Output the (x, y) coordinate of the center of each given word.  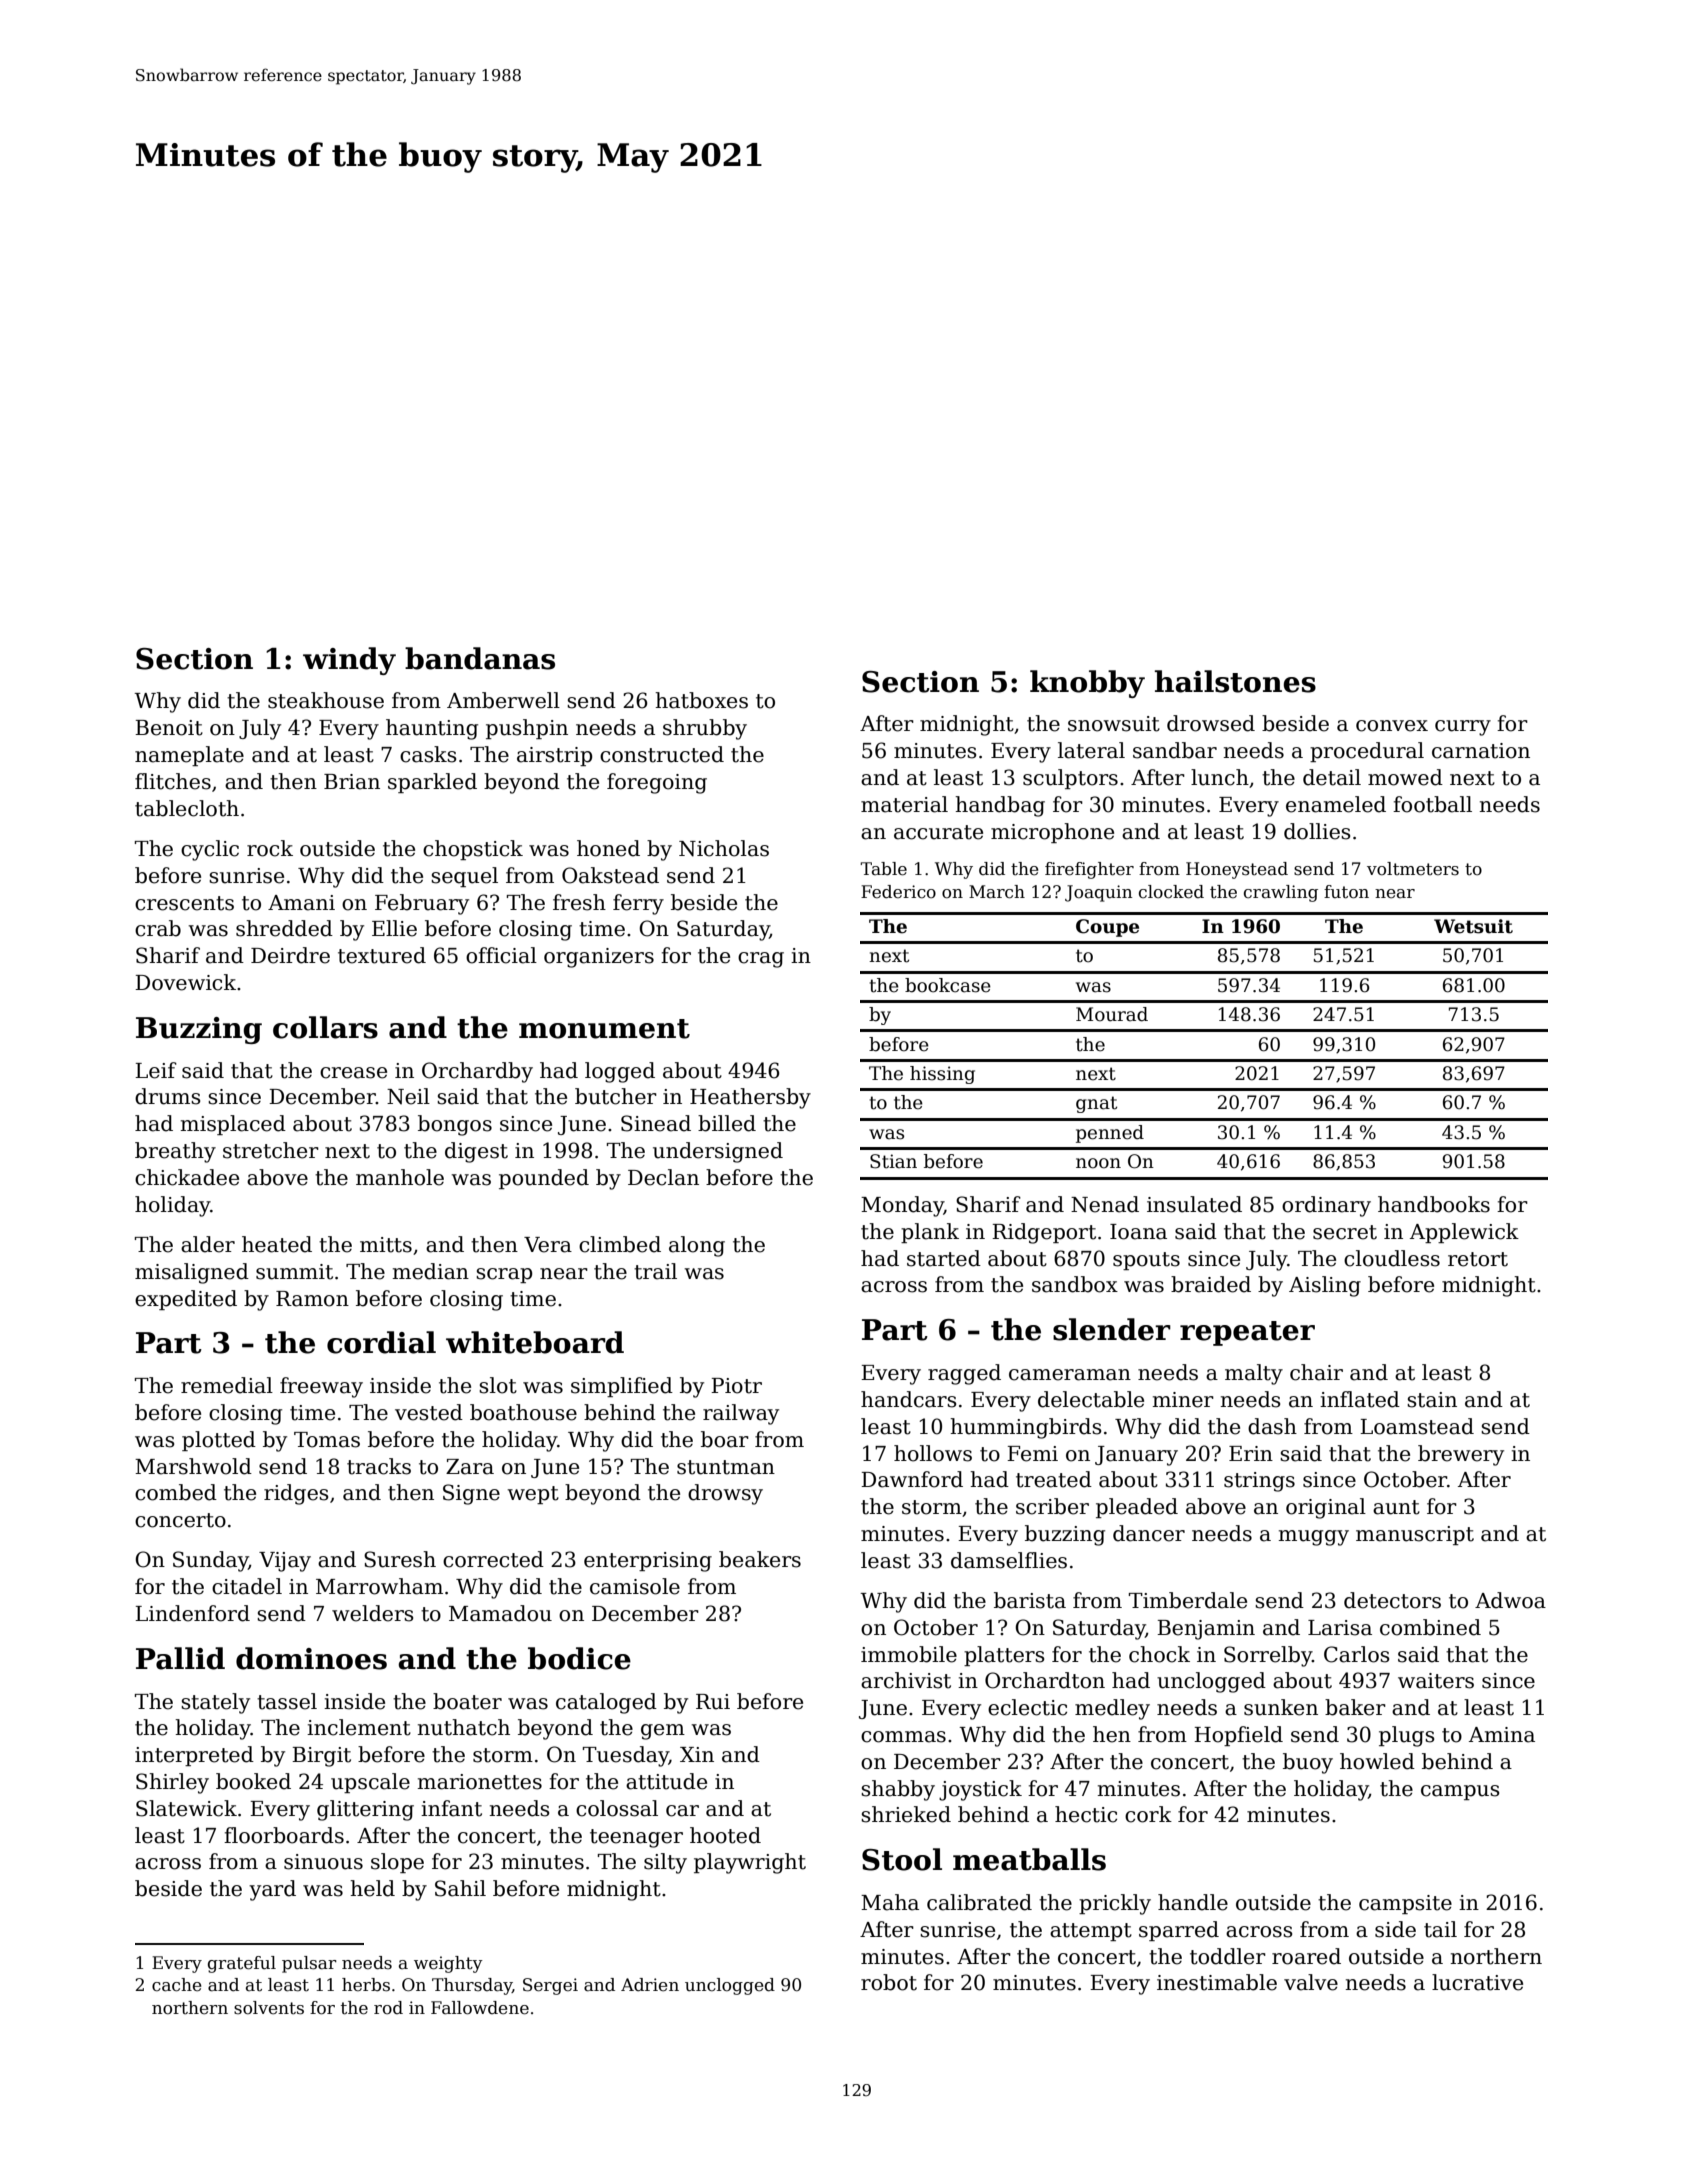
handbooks (1434, 1204)
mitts (386, 1245)
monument (604, 1029)
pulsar (309, 1964)
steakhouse (326, 700)
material (904, 804)
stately (215, 1703)
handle (1193, 1902)
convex (1392, 726)
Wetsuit (1473, 926)
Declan (663, 1177)
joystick (980, 1790)
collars (325, 1027)
